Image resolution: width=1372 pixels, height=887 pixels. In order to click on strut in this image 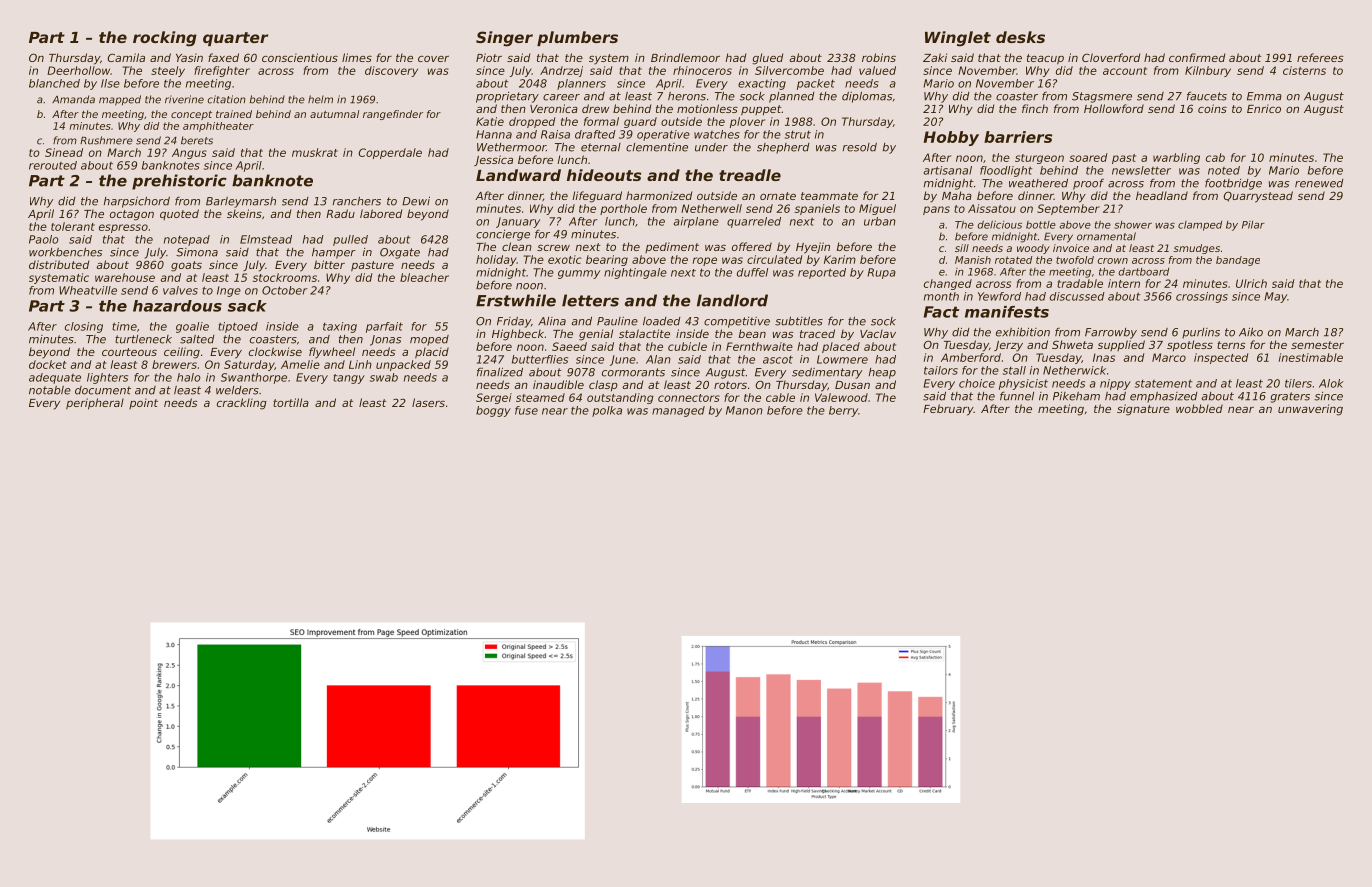, I will do `click(798, 134)`.
